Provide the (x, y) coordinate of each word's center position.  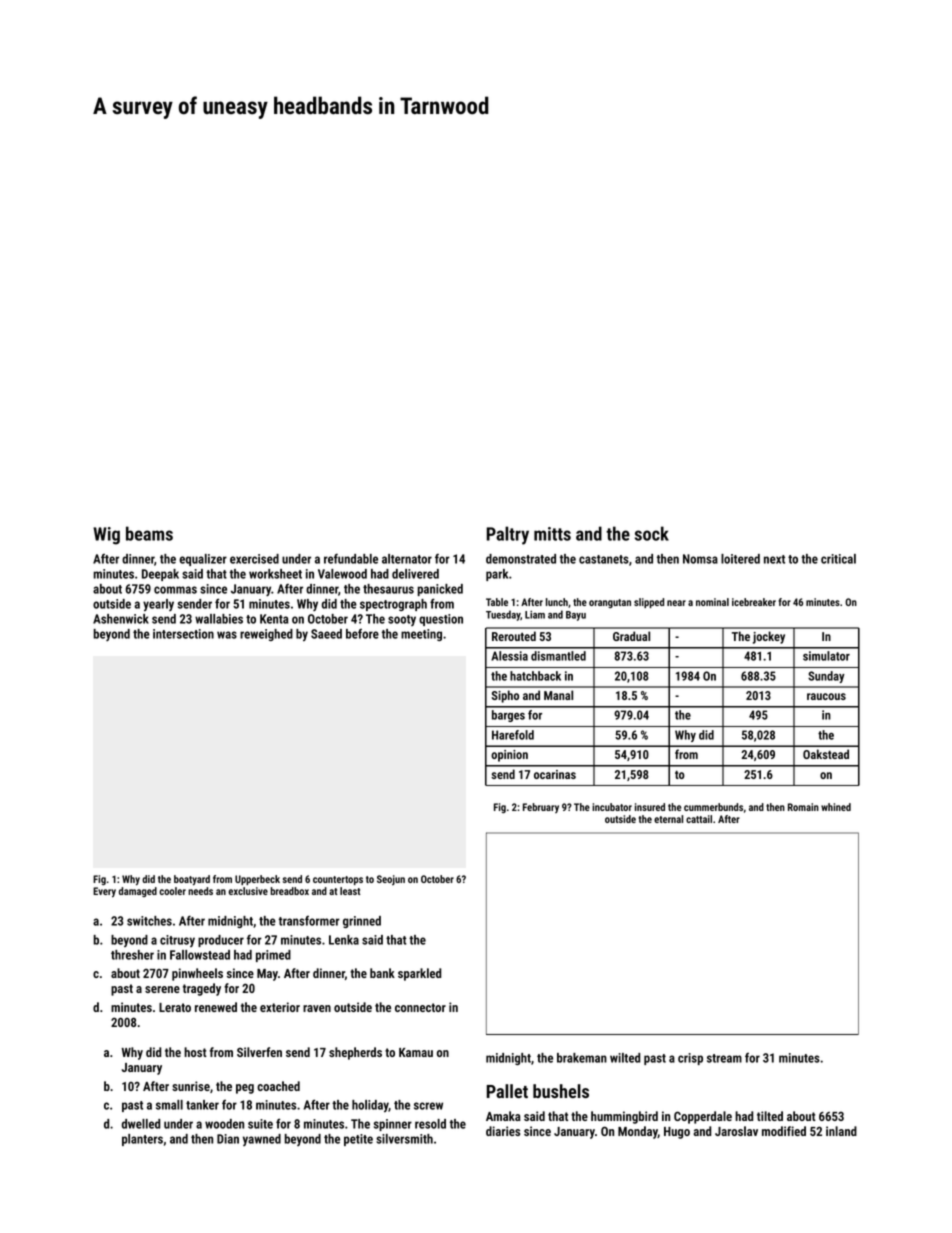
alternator (407, 559)
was (227, 635)
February (541, 808)
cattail (699, 819)
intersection (183, 634)
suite (260, 1124)
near (676, 603)
